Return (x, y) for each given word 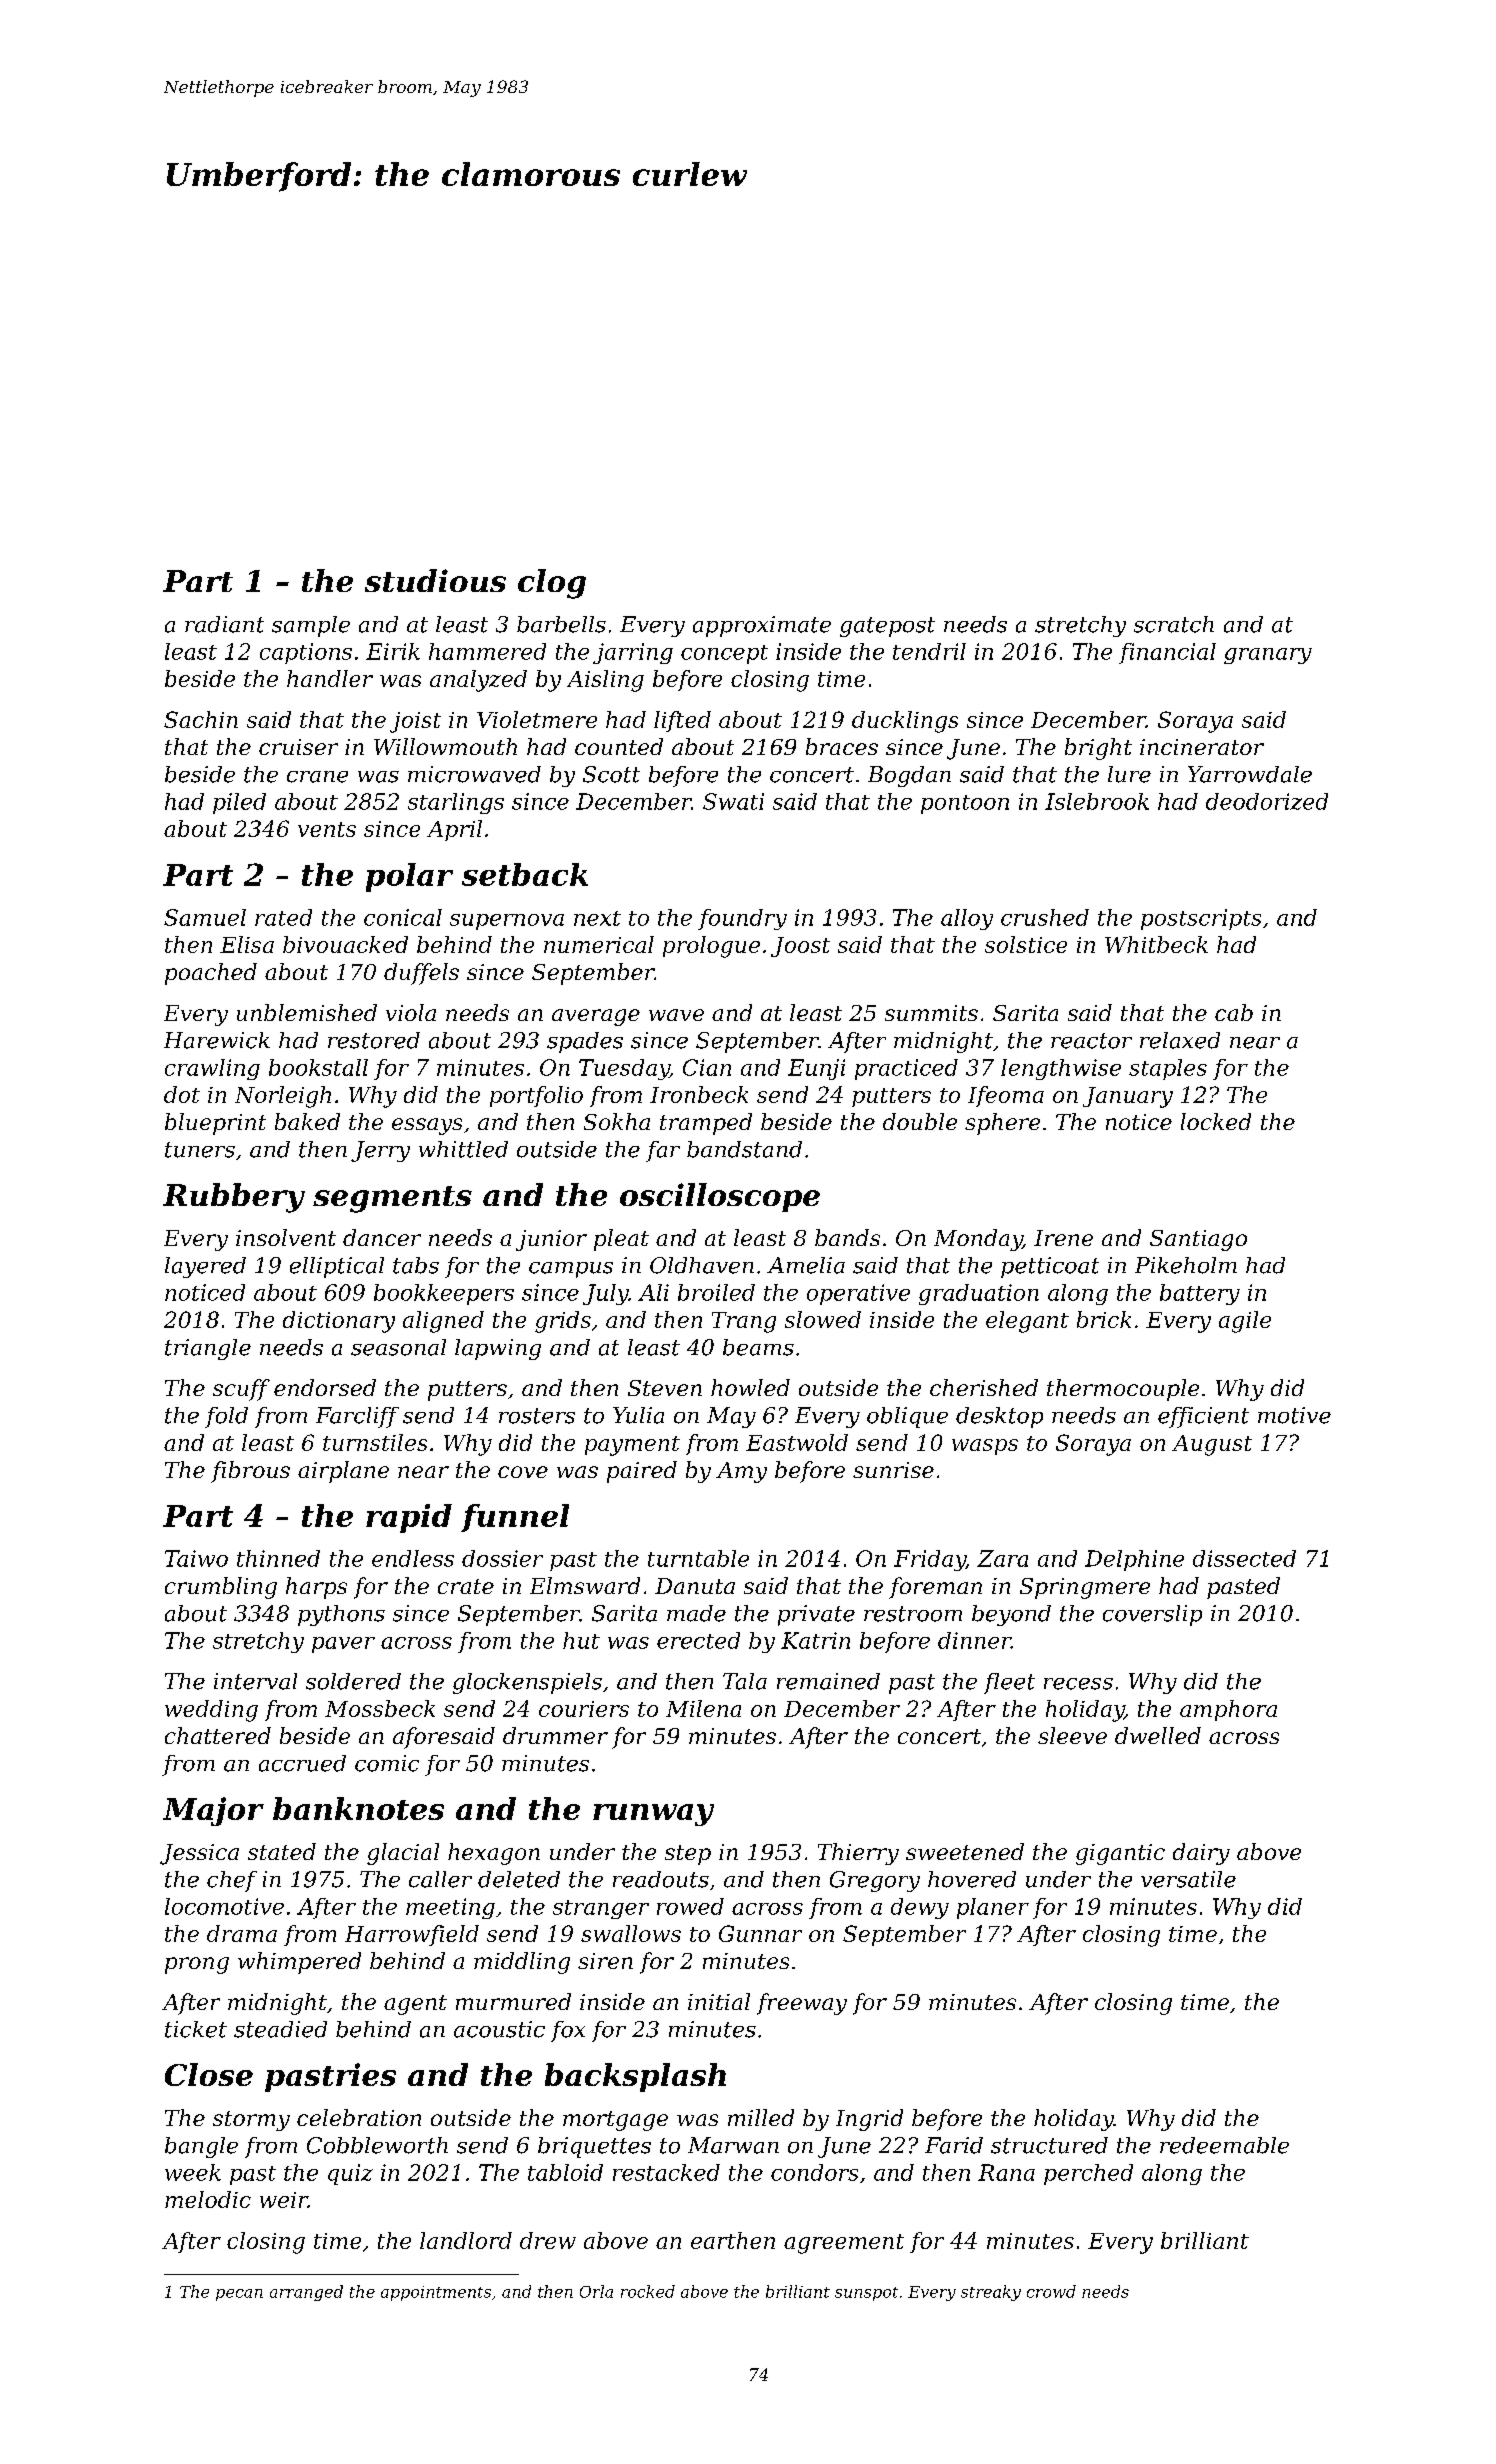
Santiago (1198, 1240)
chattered (218, 1735)
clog (552, 584)
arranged (306, 2293)
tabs (416, 1265)
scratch (1174, 624)
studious (435, 580)
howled (750, 1387)
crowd (1051, 2291)
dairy (1201, 1854)
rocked (648, 2291)
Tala (745, 1681)
